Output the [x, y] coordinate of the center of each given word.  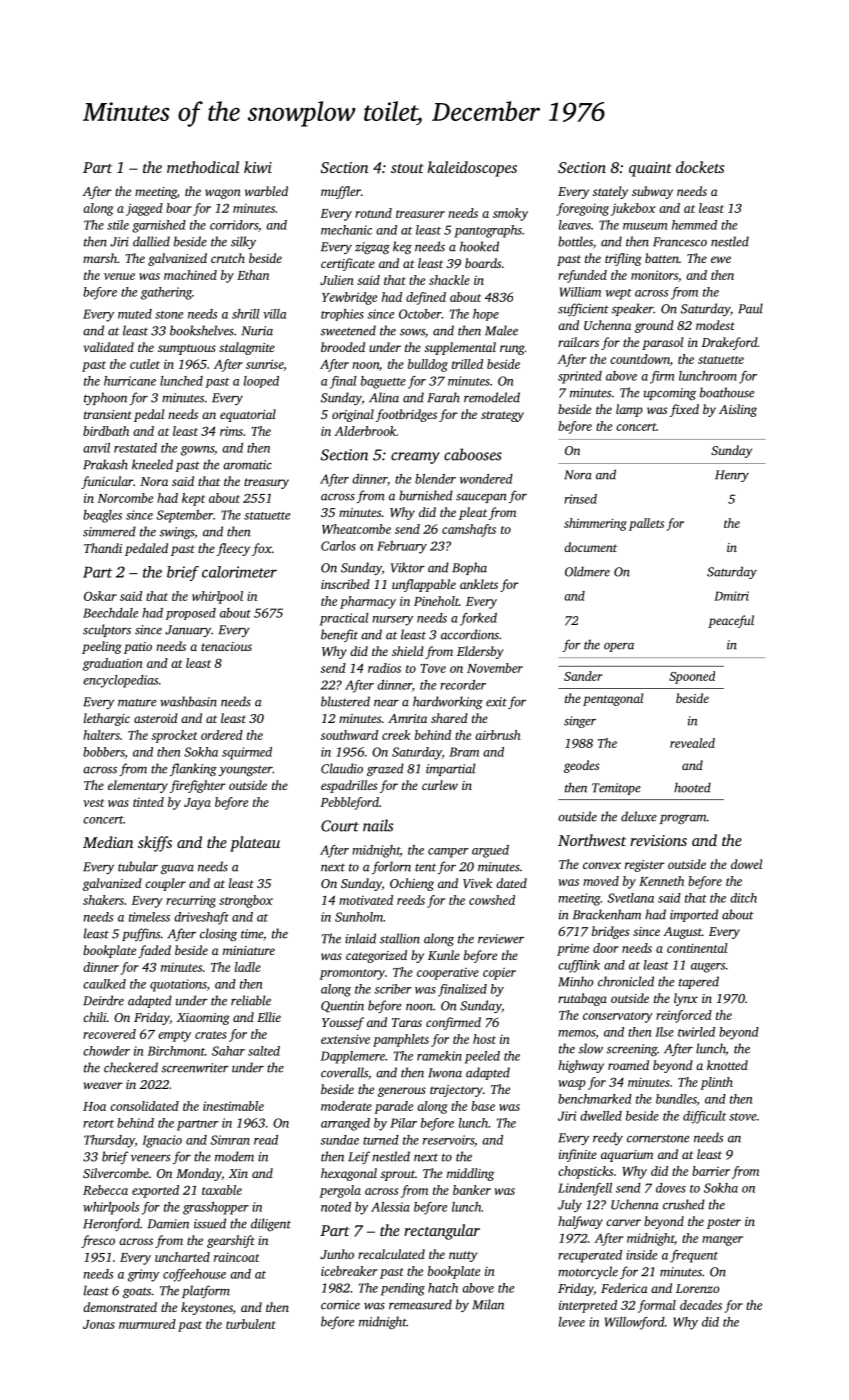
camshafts [469, 530]
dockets [700, 167]
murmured [147, 1324]
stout [407, 168]
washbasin [188, 701]
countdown [640, 359]
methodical [203, 167]
